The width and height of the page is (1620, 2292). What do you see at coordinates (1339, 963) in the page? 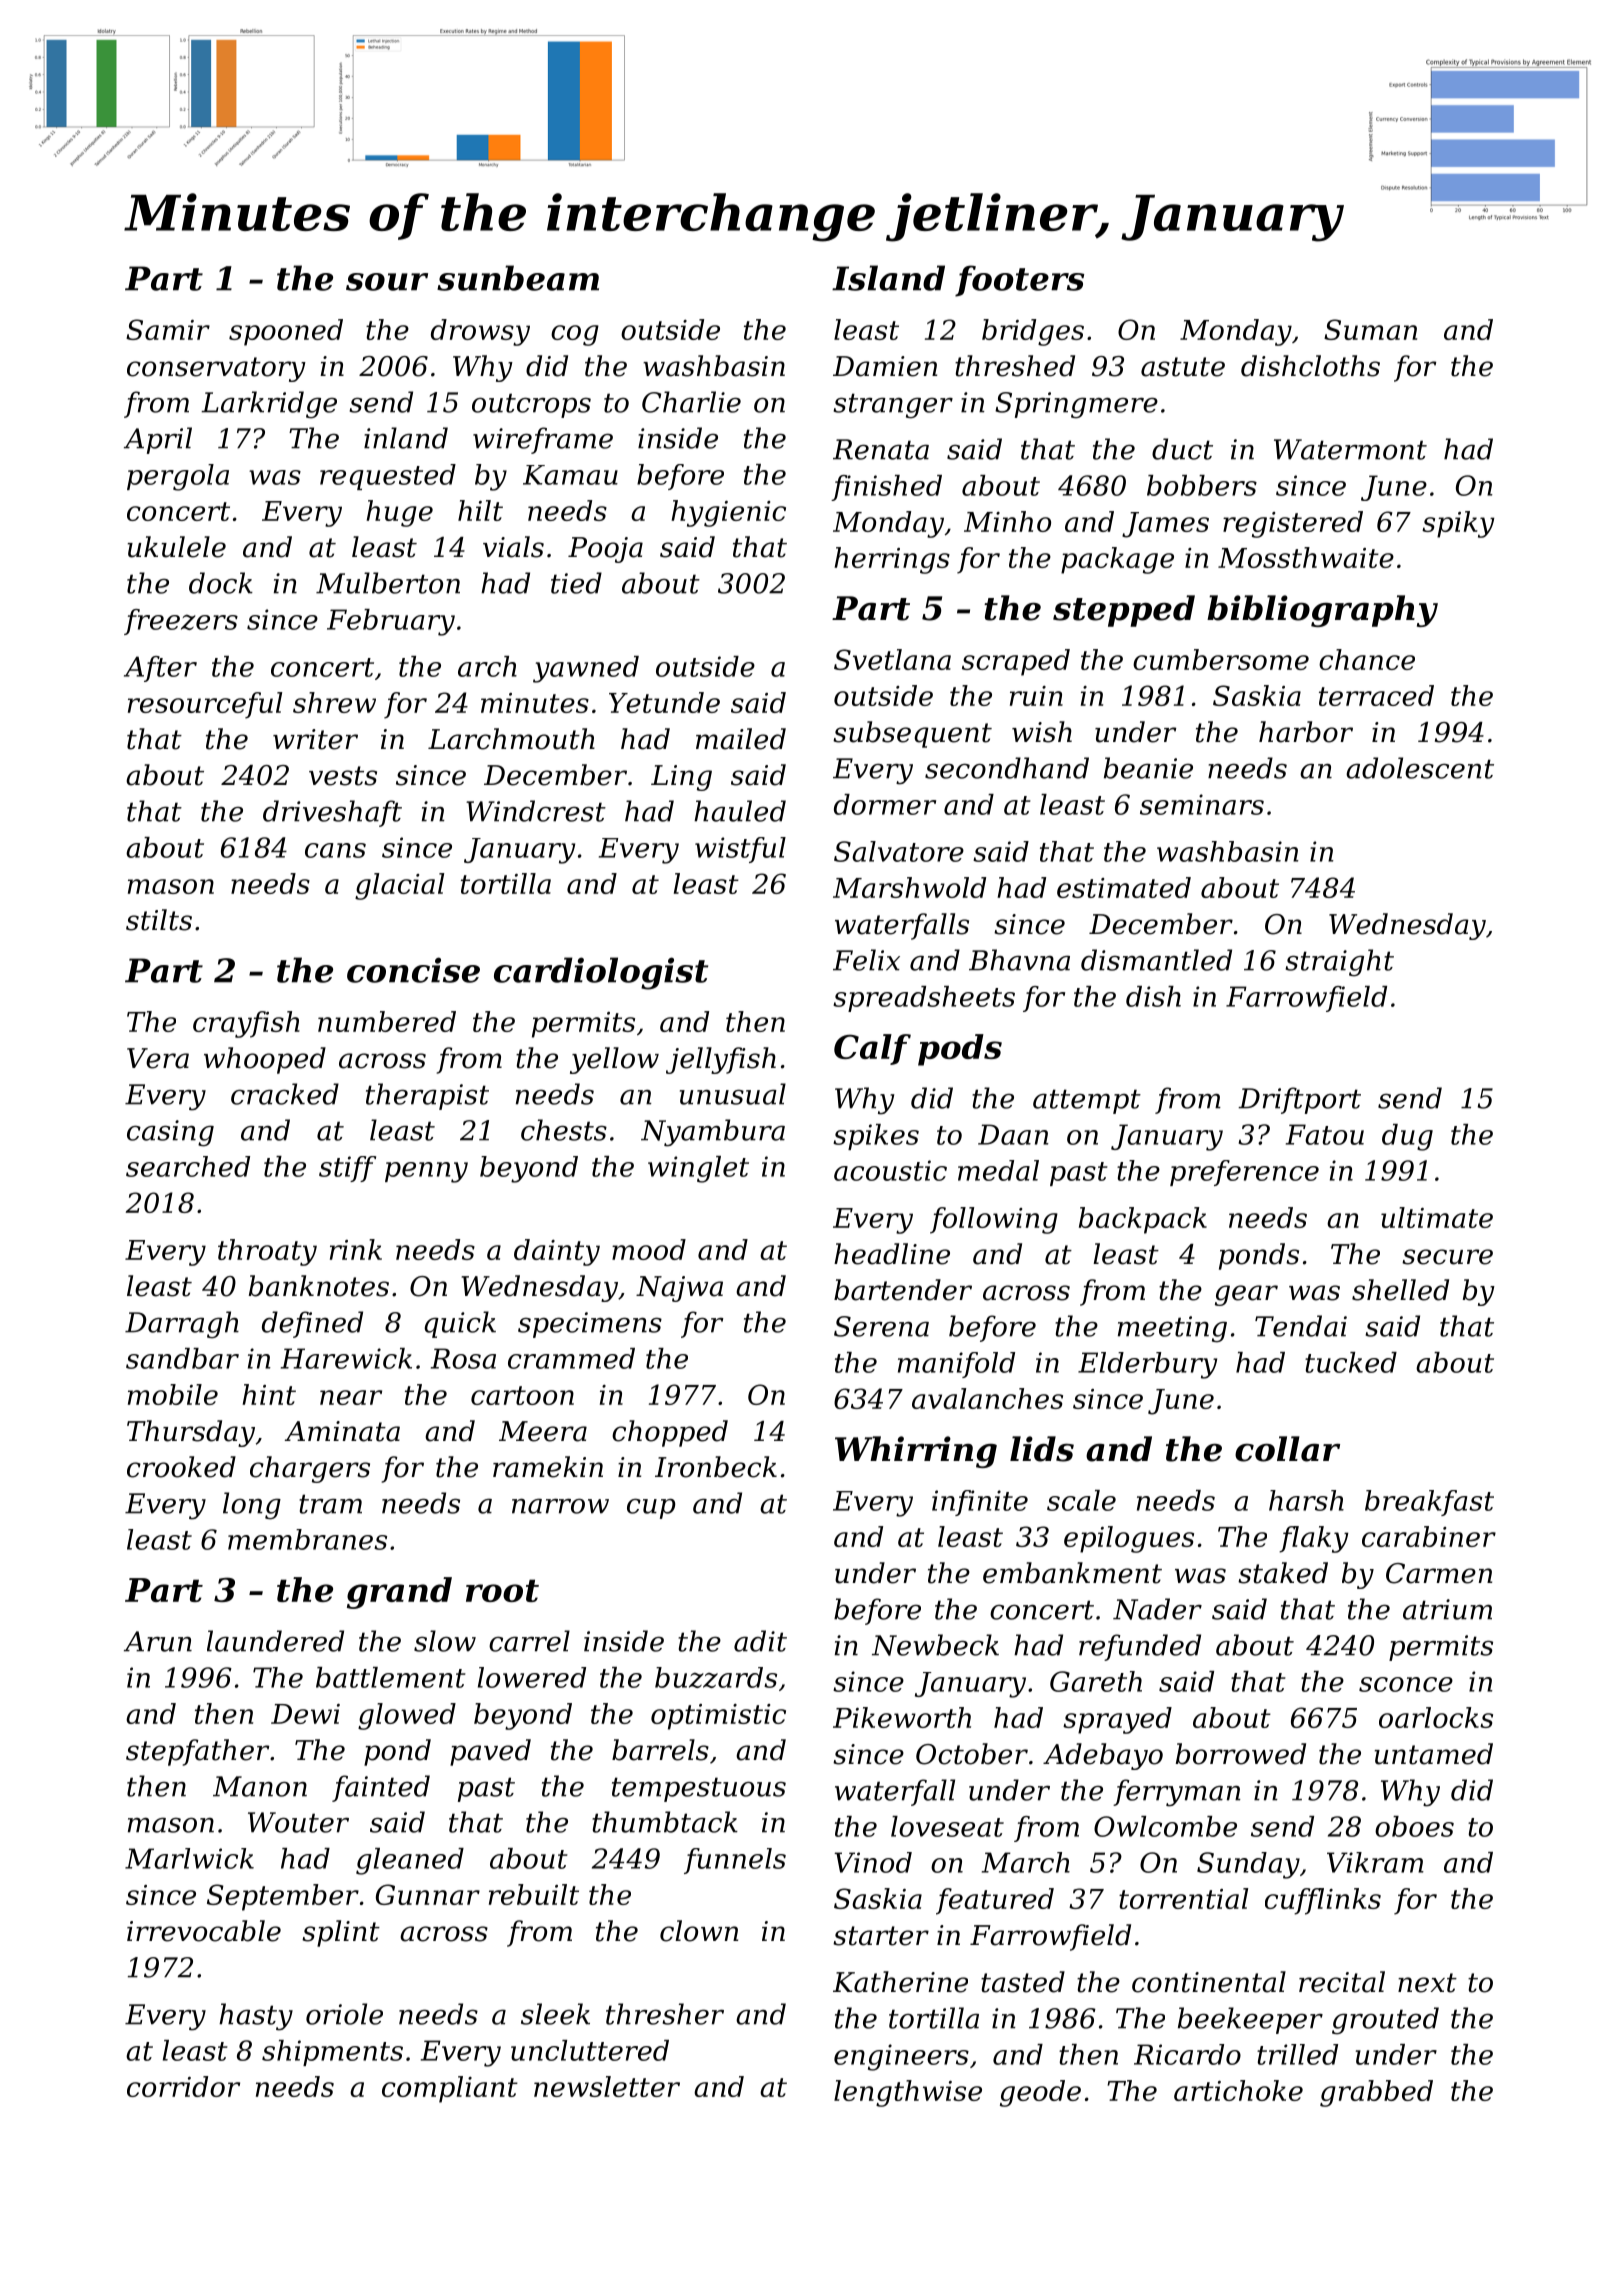
I see `straight` at bounding box center [1339, 963].
